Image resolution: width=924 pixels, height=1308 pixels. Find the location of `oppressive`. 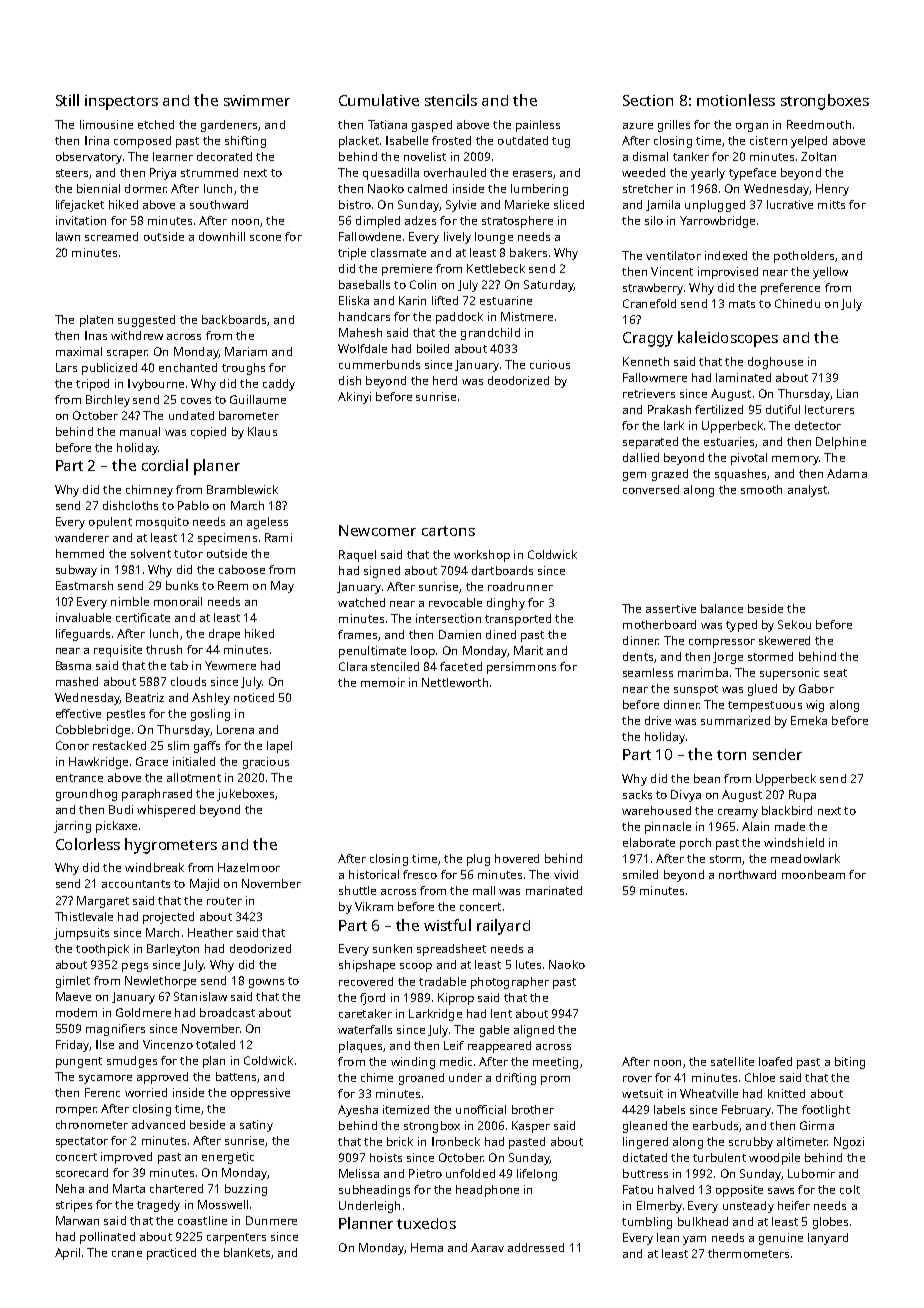

oppressive is located at coordinates (260, 1094).
